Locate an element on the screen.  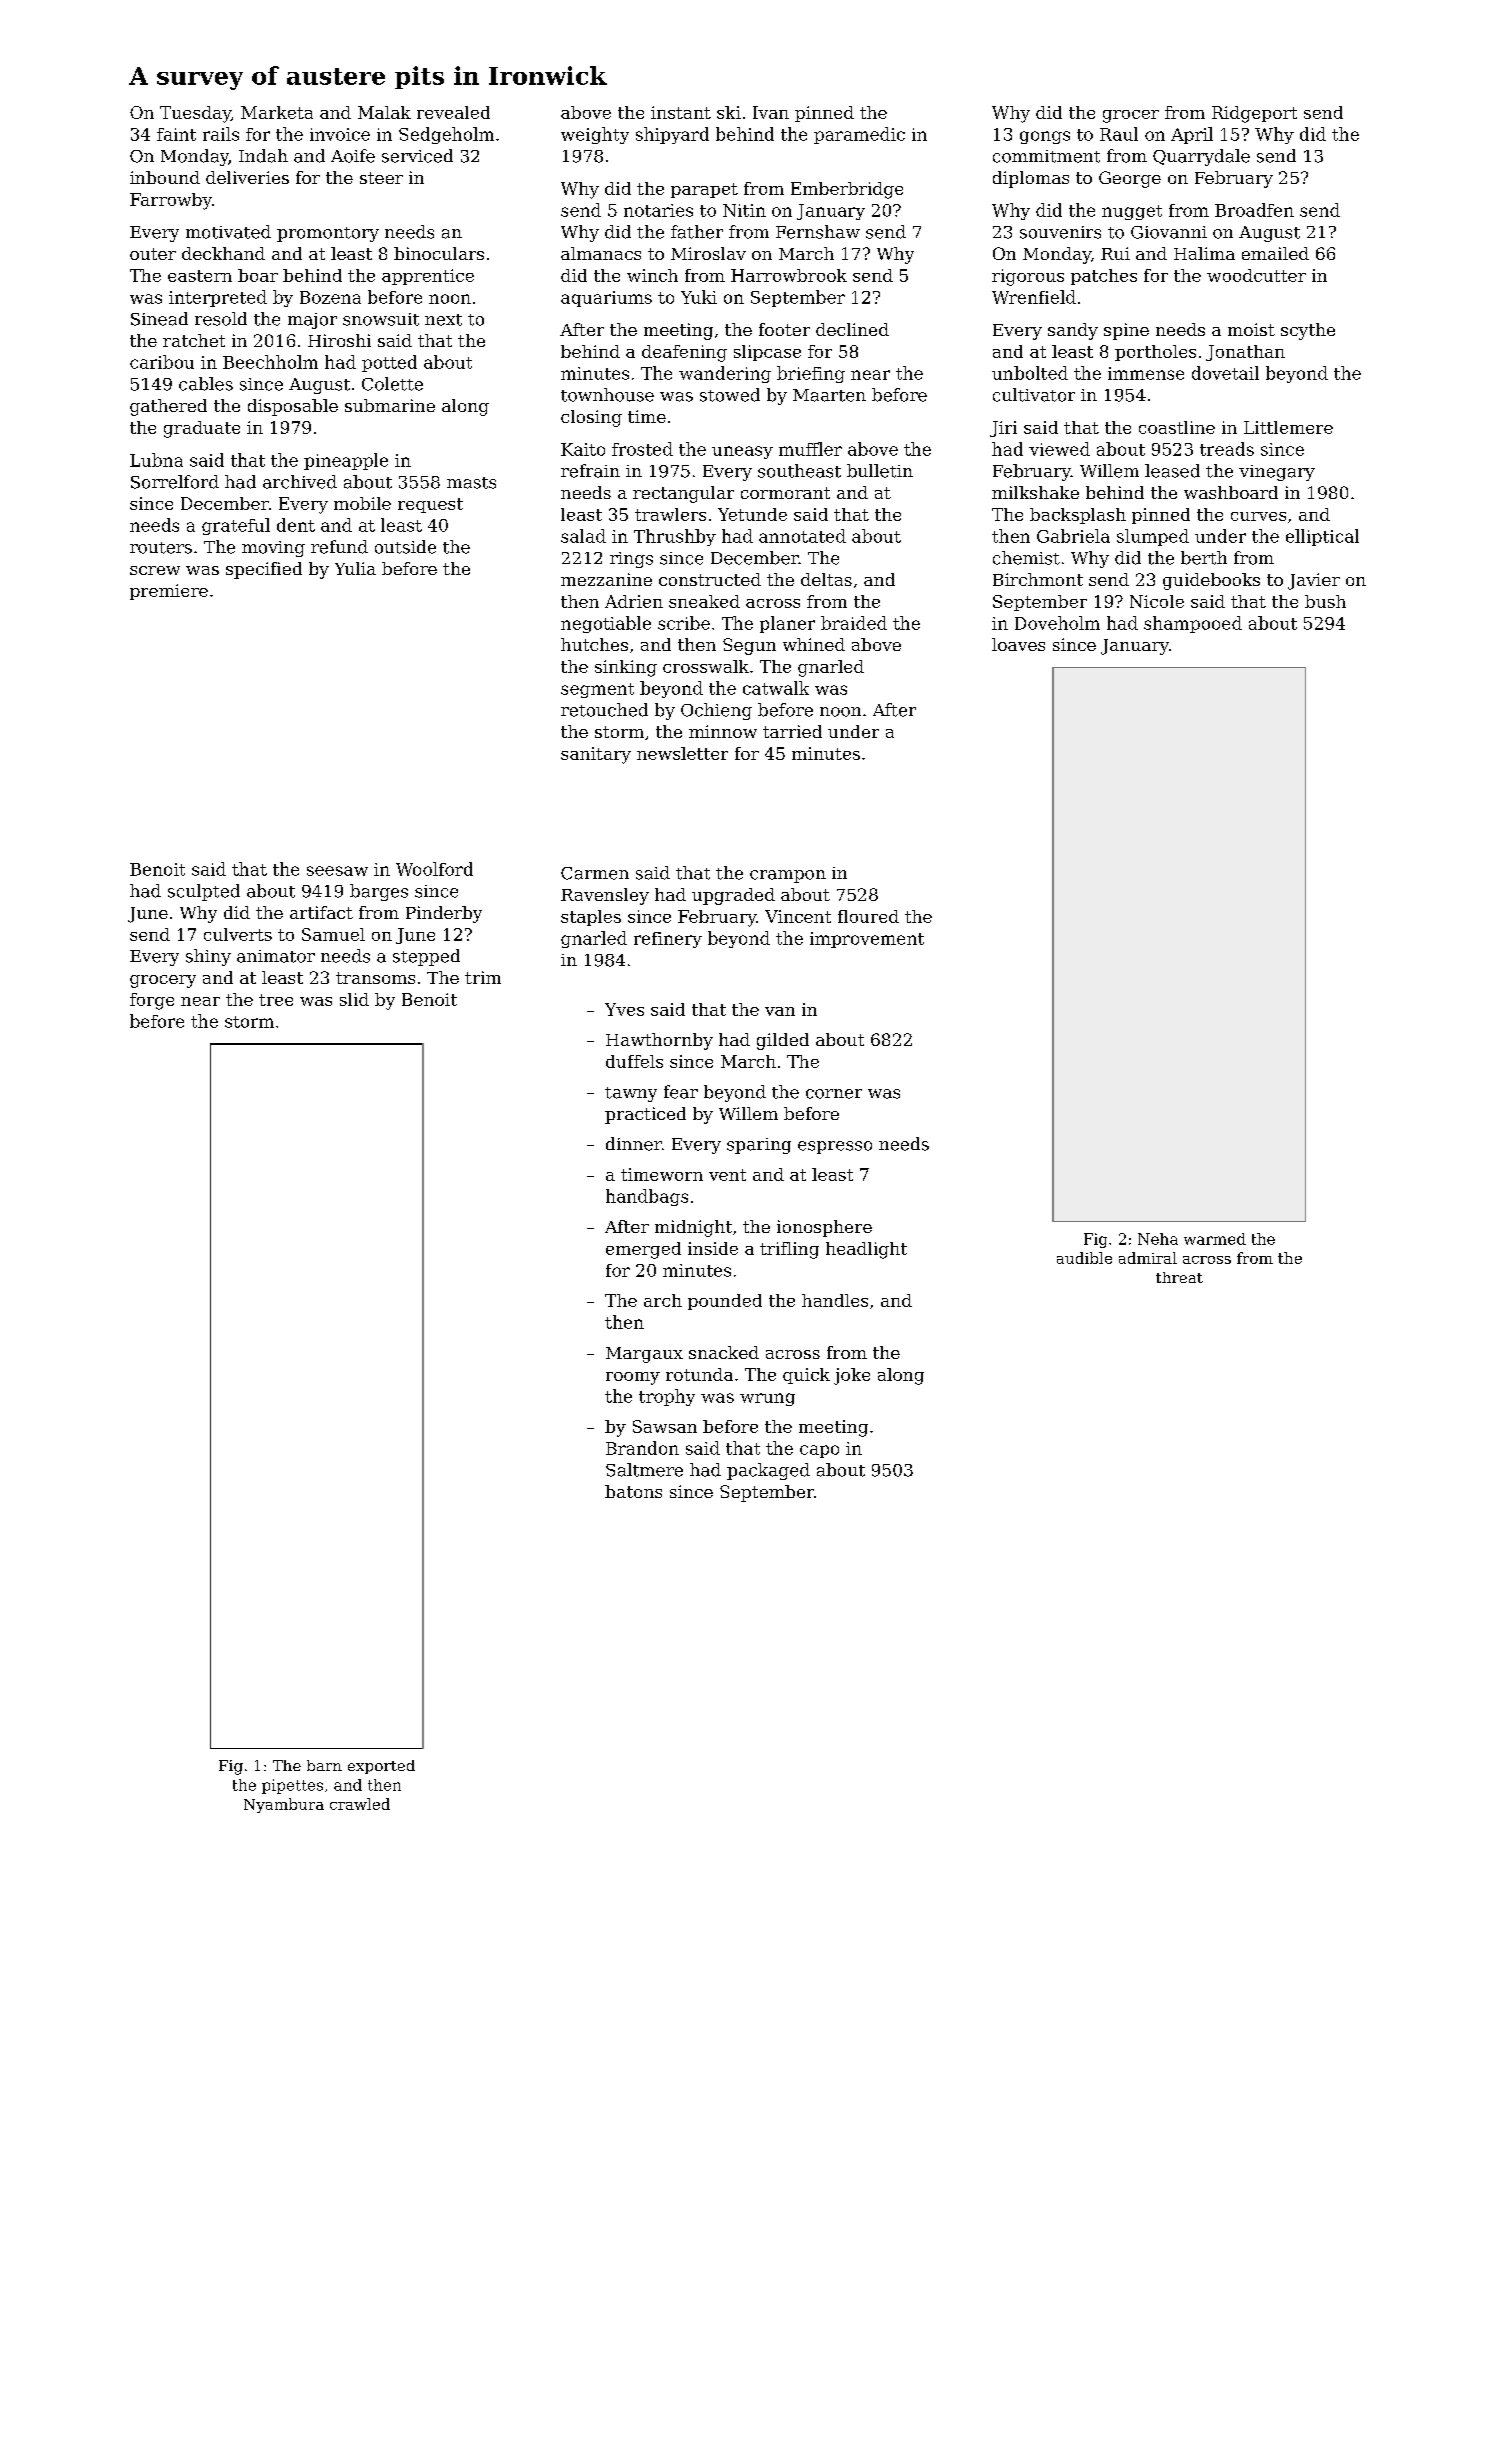
instant is located at coordinates (681, 112).
